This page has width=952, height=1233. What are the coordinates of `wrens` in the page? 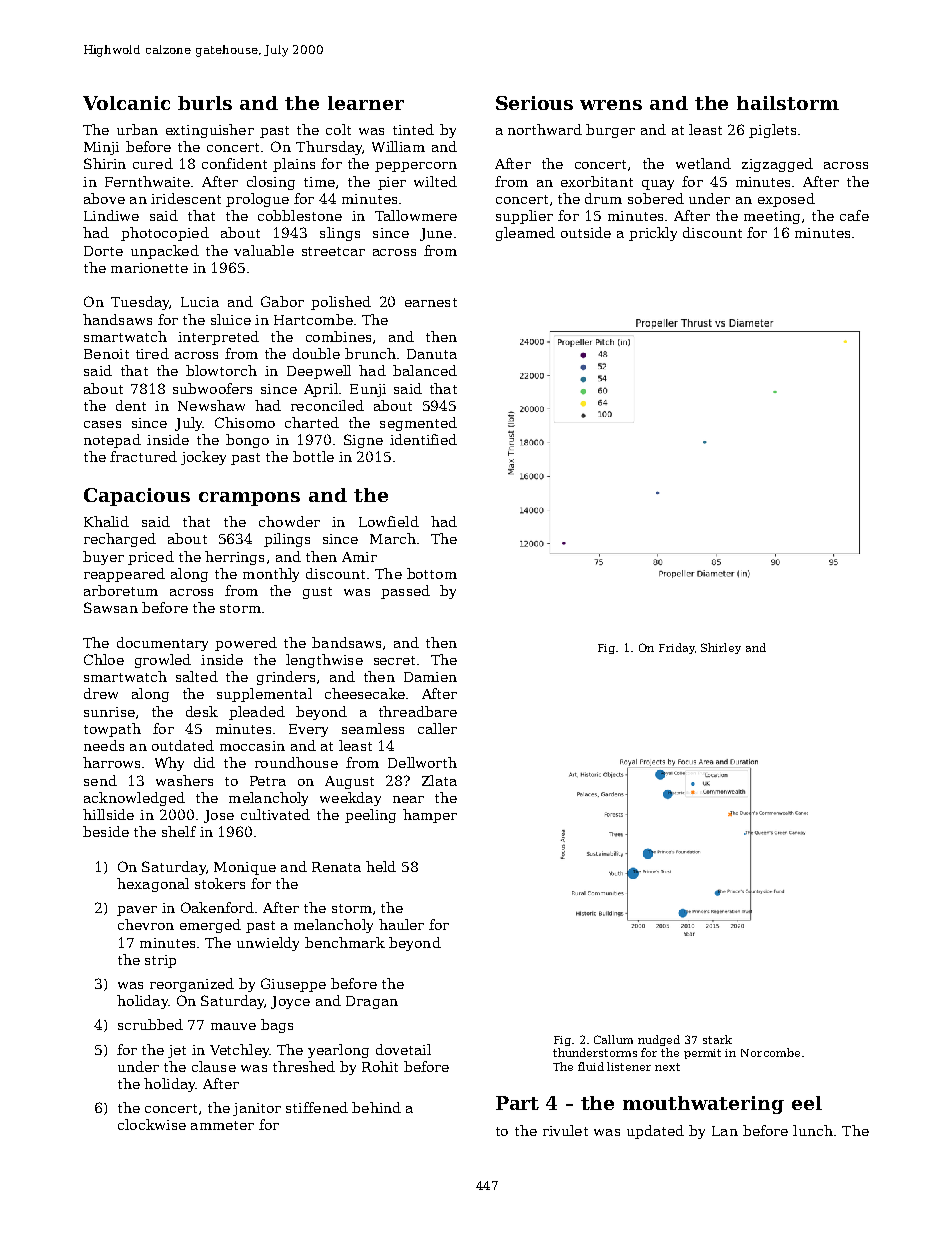 It's located at (611, 105).
